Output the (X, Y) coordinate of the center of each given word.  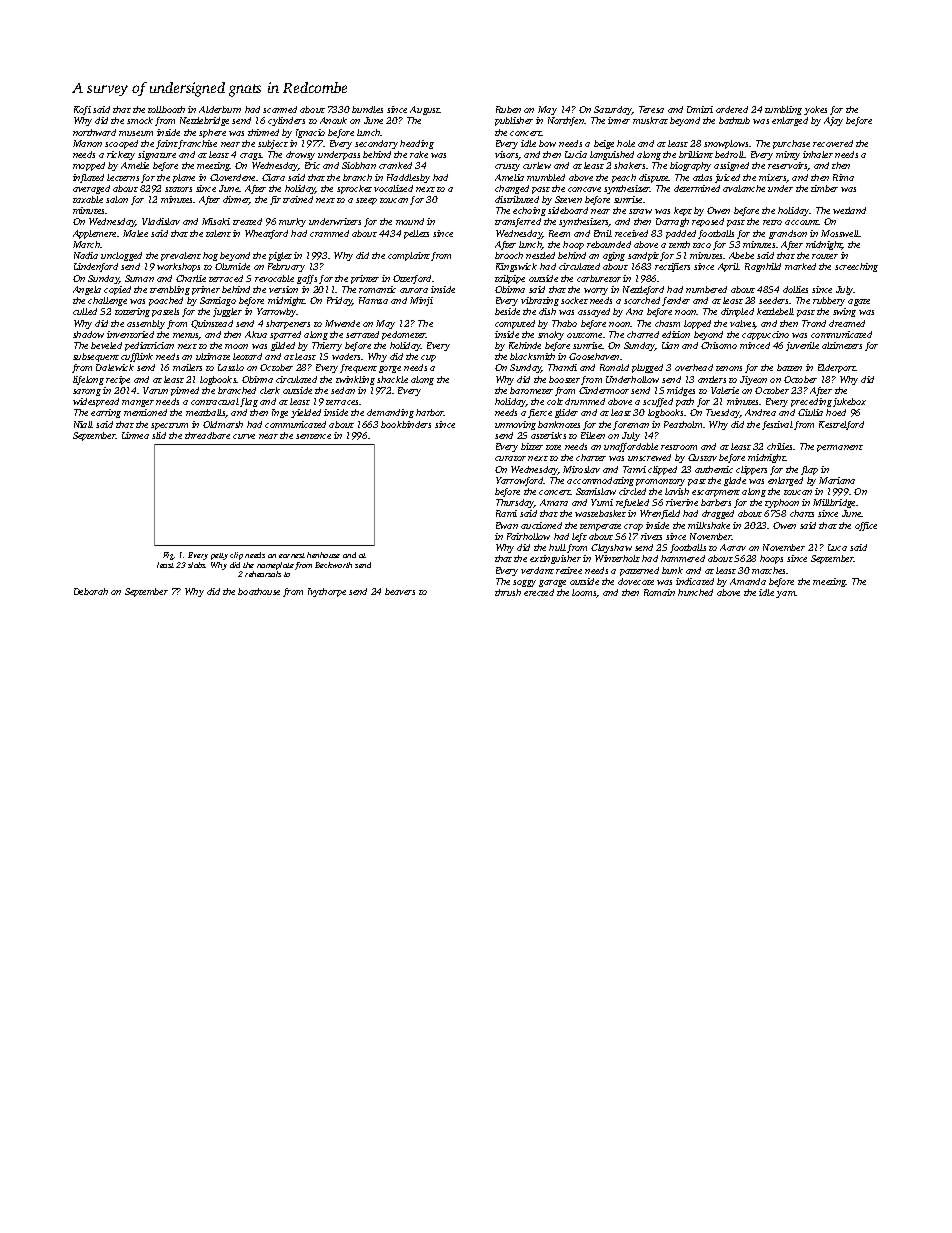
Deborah (91, 591)
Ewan (507, 525)
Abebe (741, 255)
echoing (529, 211)
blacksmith (532, 356)
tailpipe (510, 279)
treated (247, 221)
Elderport (837, 368)
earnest (292, 555)
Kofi (82, 110)
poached (166, 301)
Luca (837, 547)
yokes (815, 110)
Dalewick (115, 367)
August (425, 110)
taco (702, 245)
